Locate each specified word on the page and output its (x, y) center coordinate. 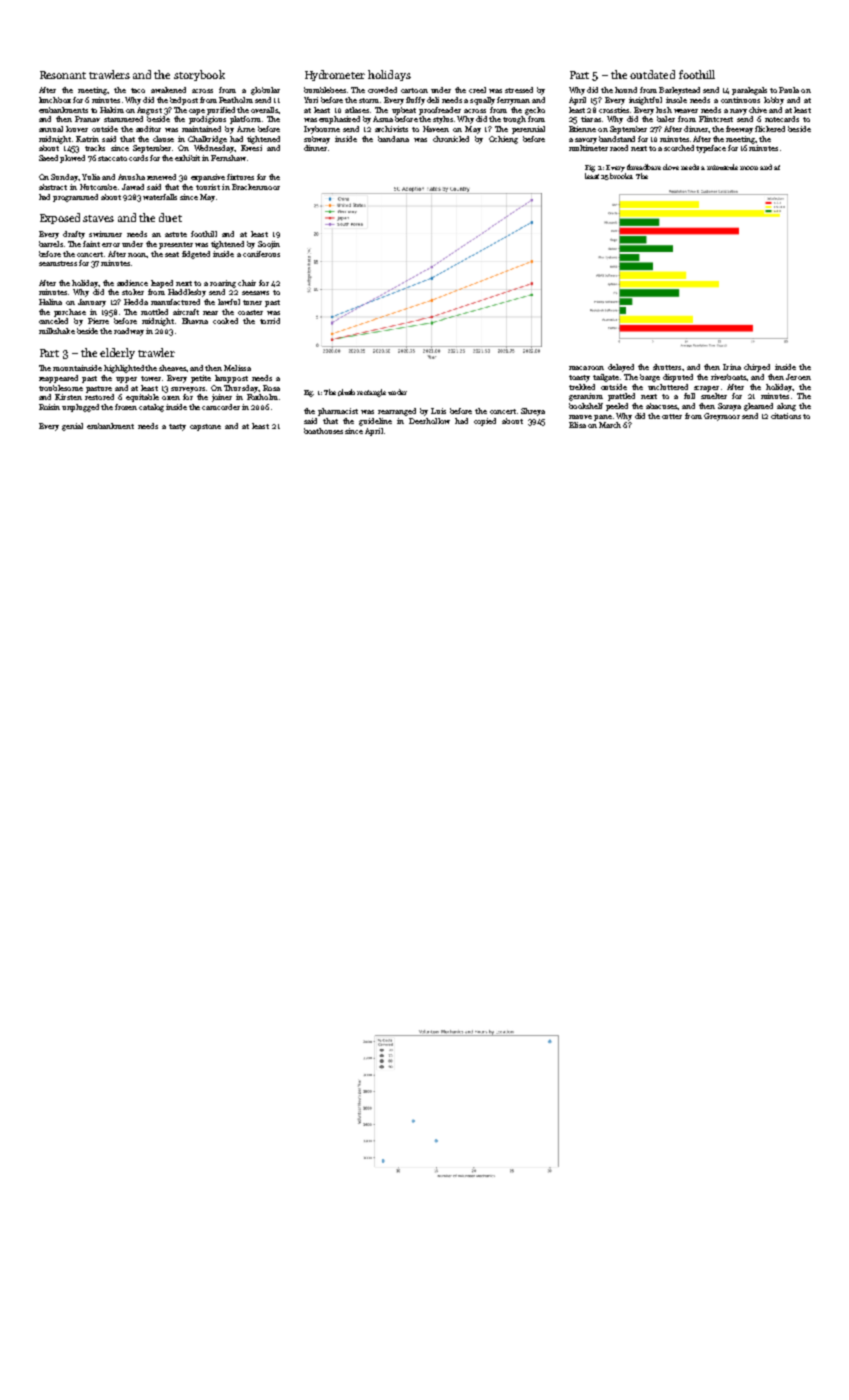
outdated (652, 74)
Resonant (63, 75)
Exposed (60, 218)
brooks (621, 176)
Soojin (269, 245)
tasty (177, 427)
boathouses (323, 431)
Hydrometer (335, 75)
